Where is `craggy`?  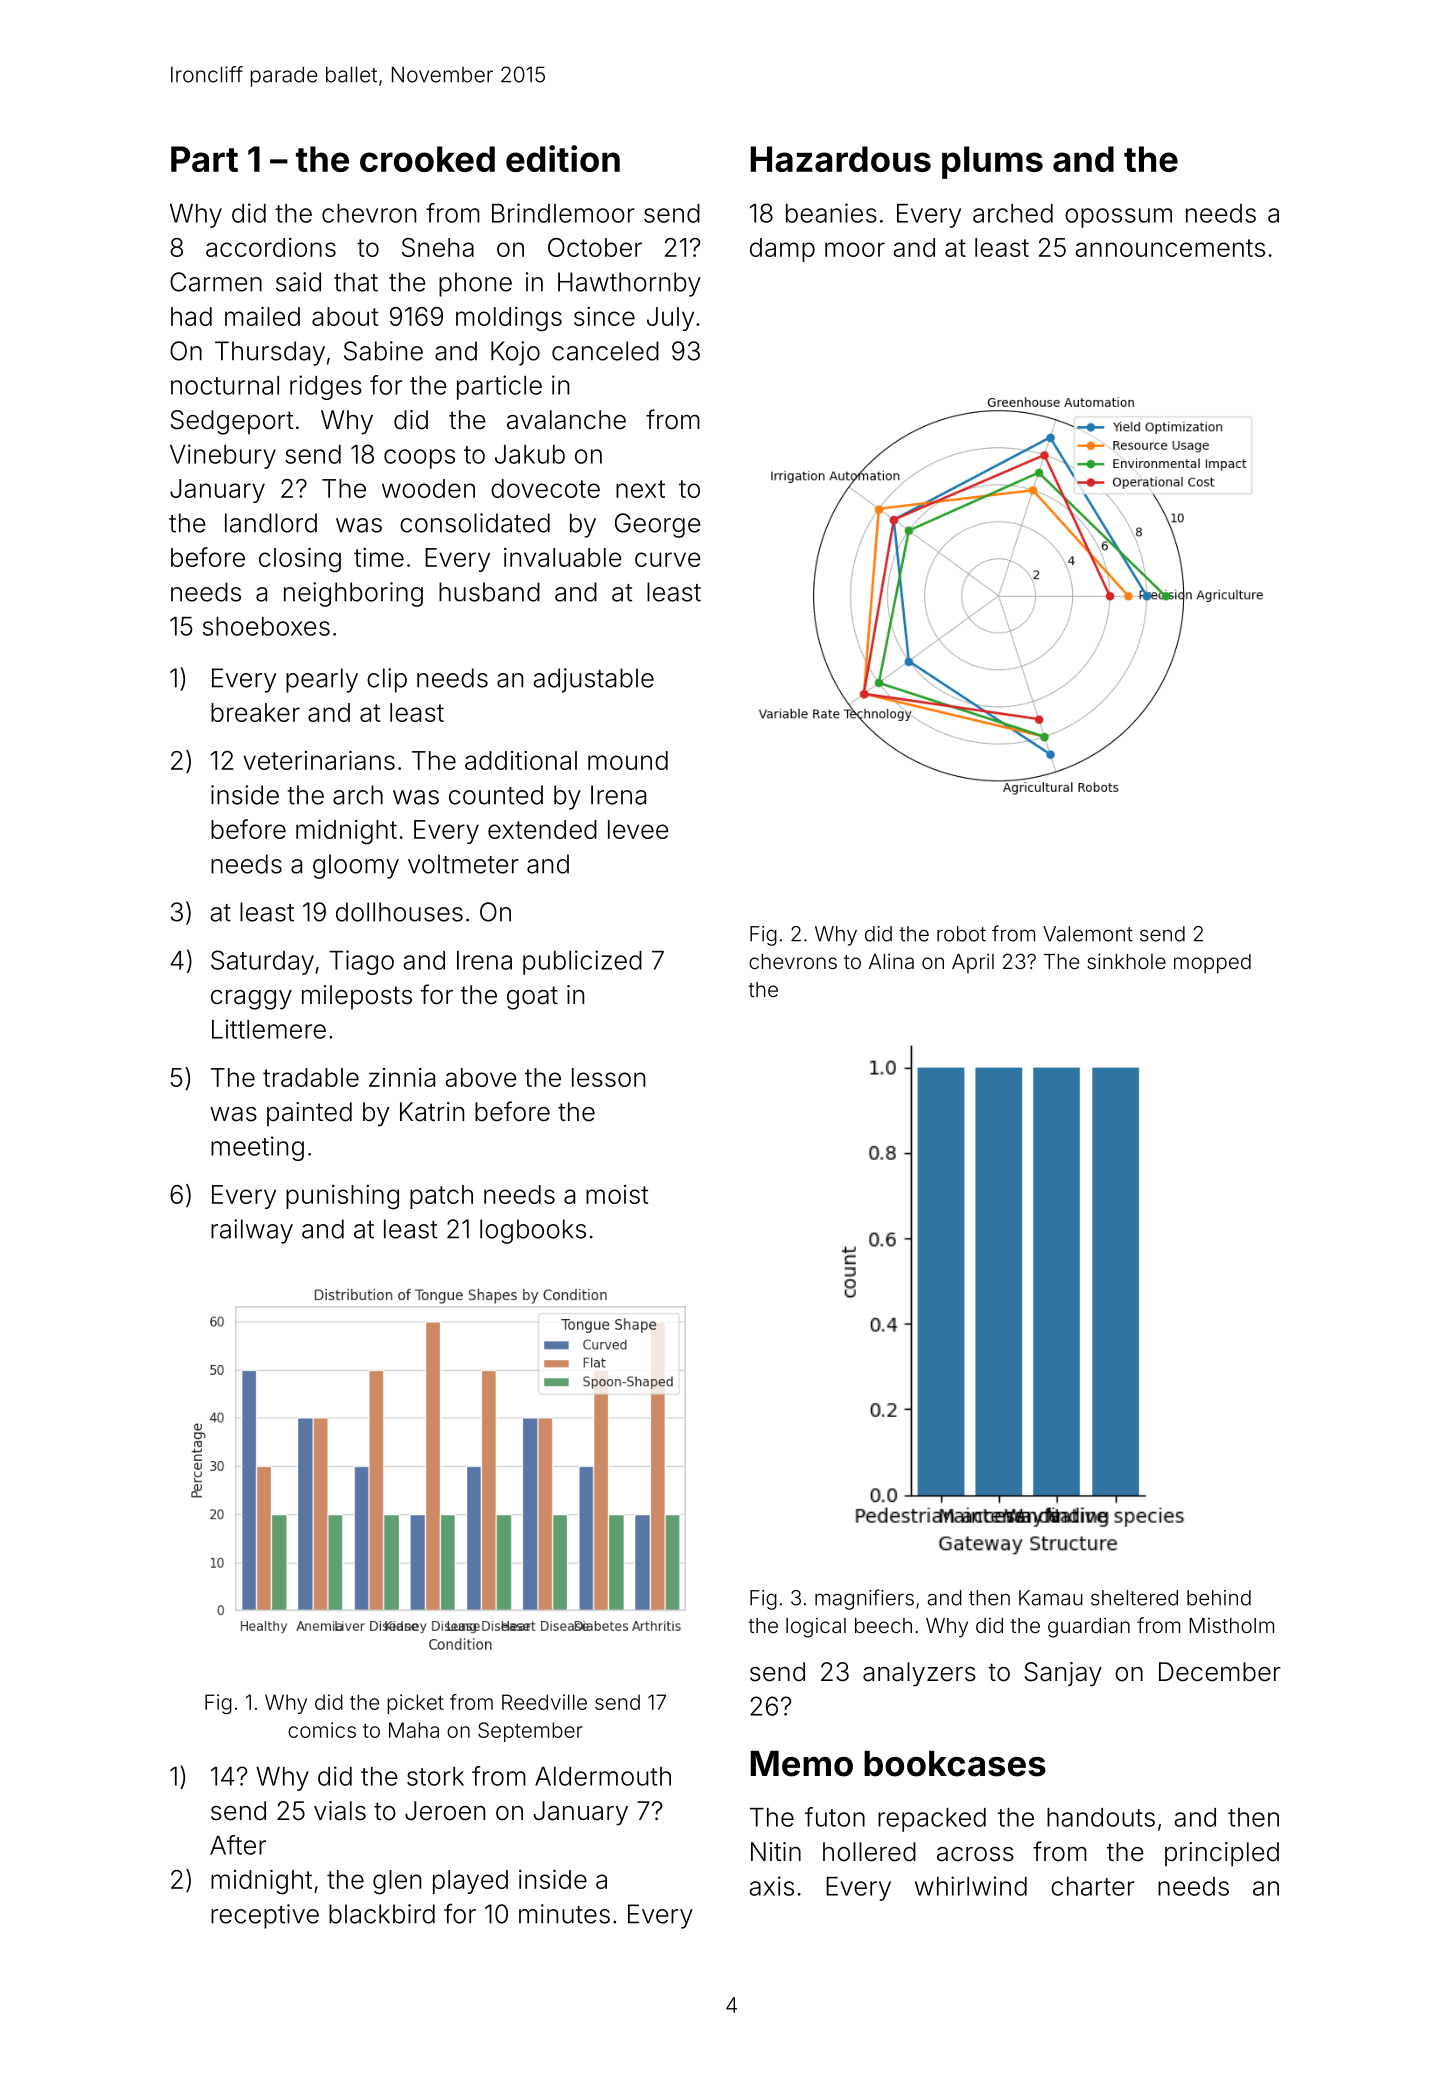 craggy is located at coordinates (251, 1000).
